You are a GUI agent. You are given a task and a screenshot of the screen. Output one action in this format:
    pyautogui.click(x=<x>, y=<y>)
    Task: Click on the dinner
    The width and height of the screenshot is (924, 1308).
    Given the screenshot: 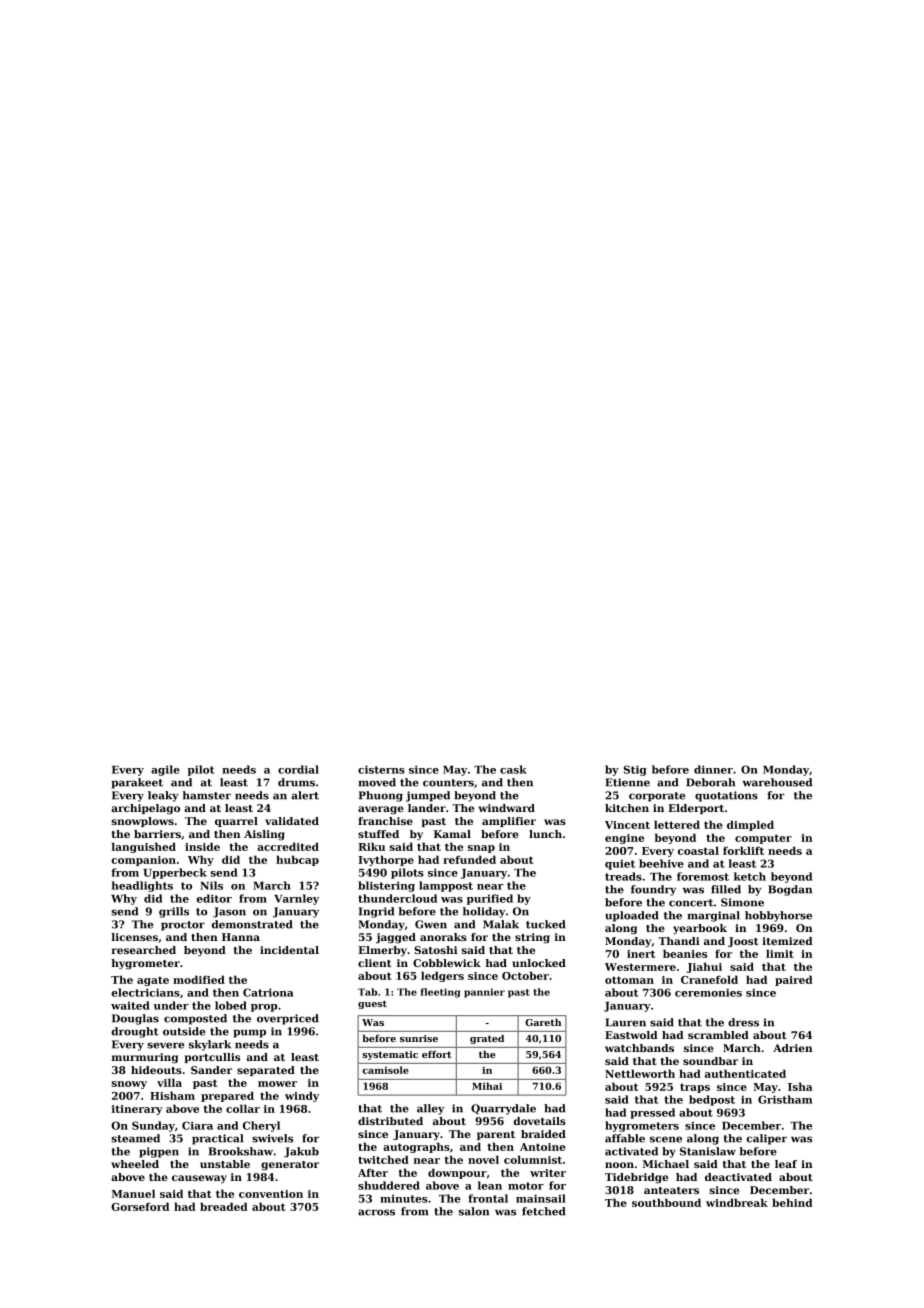 What is the action you would take?
    pyautogui.click(x=713, y=769)
